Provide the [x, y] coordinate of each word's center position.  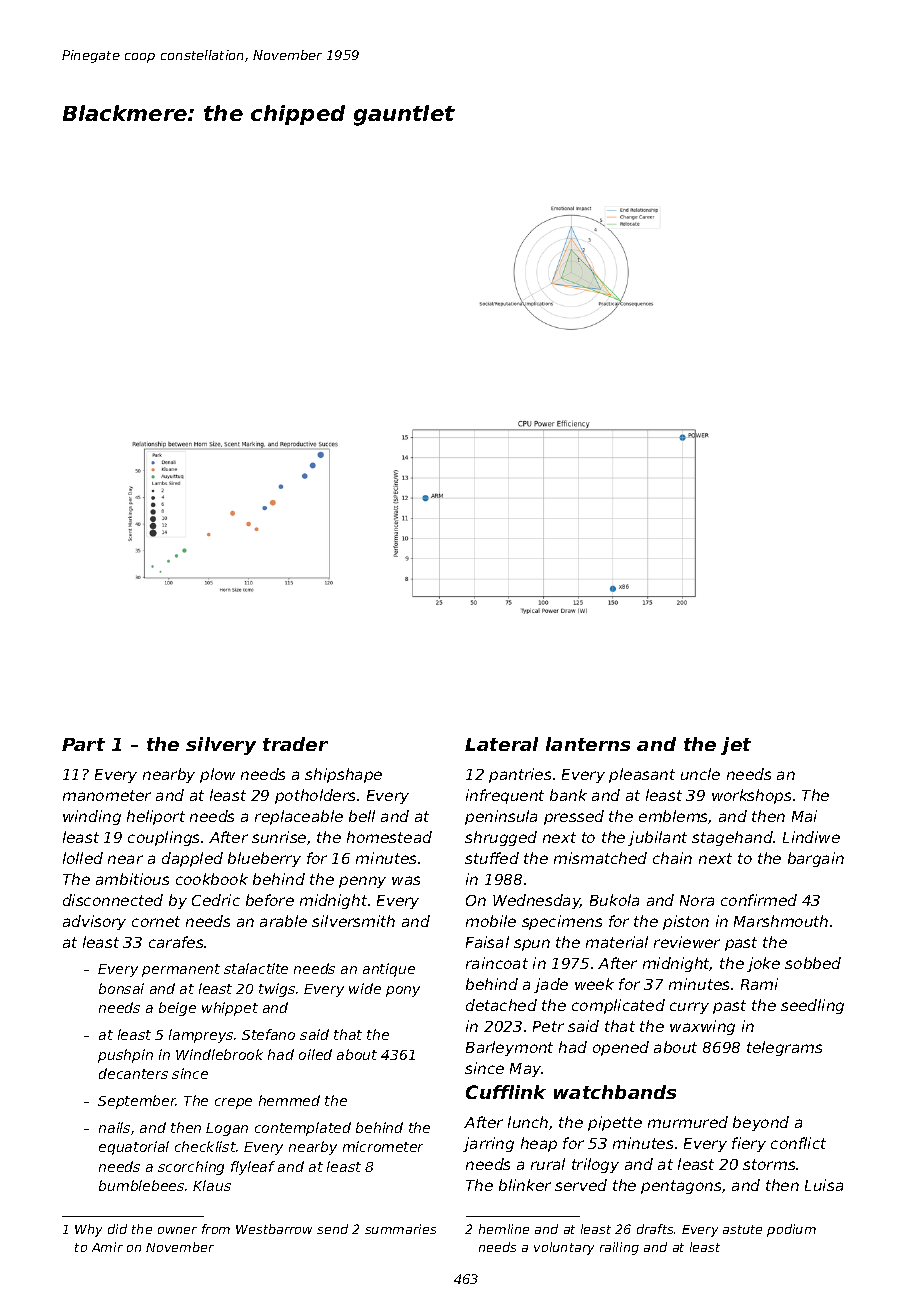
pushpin [125, 1056]
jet [736, 746]
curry [689, 1008]
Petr [548, 1026]
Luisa [824, 1185]
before [270, 900]
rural [548, 1164]
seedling [812, 1006]
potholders [315, 796]
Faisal [487, 942]
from [216, 1229]
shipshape [343, 775]
